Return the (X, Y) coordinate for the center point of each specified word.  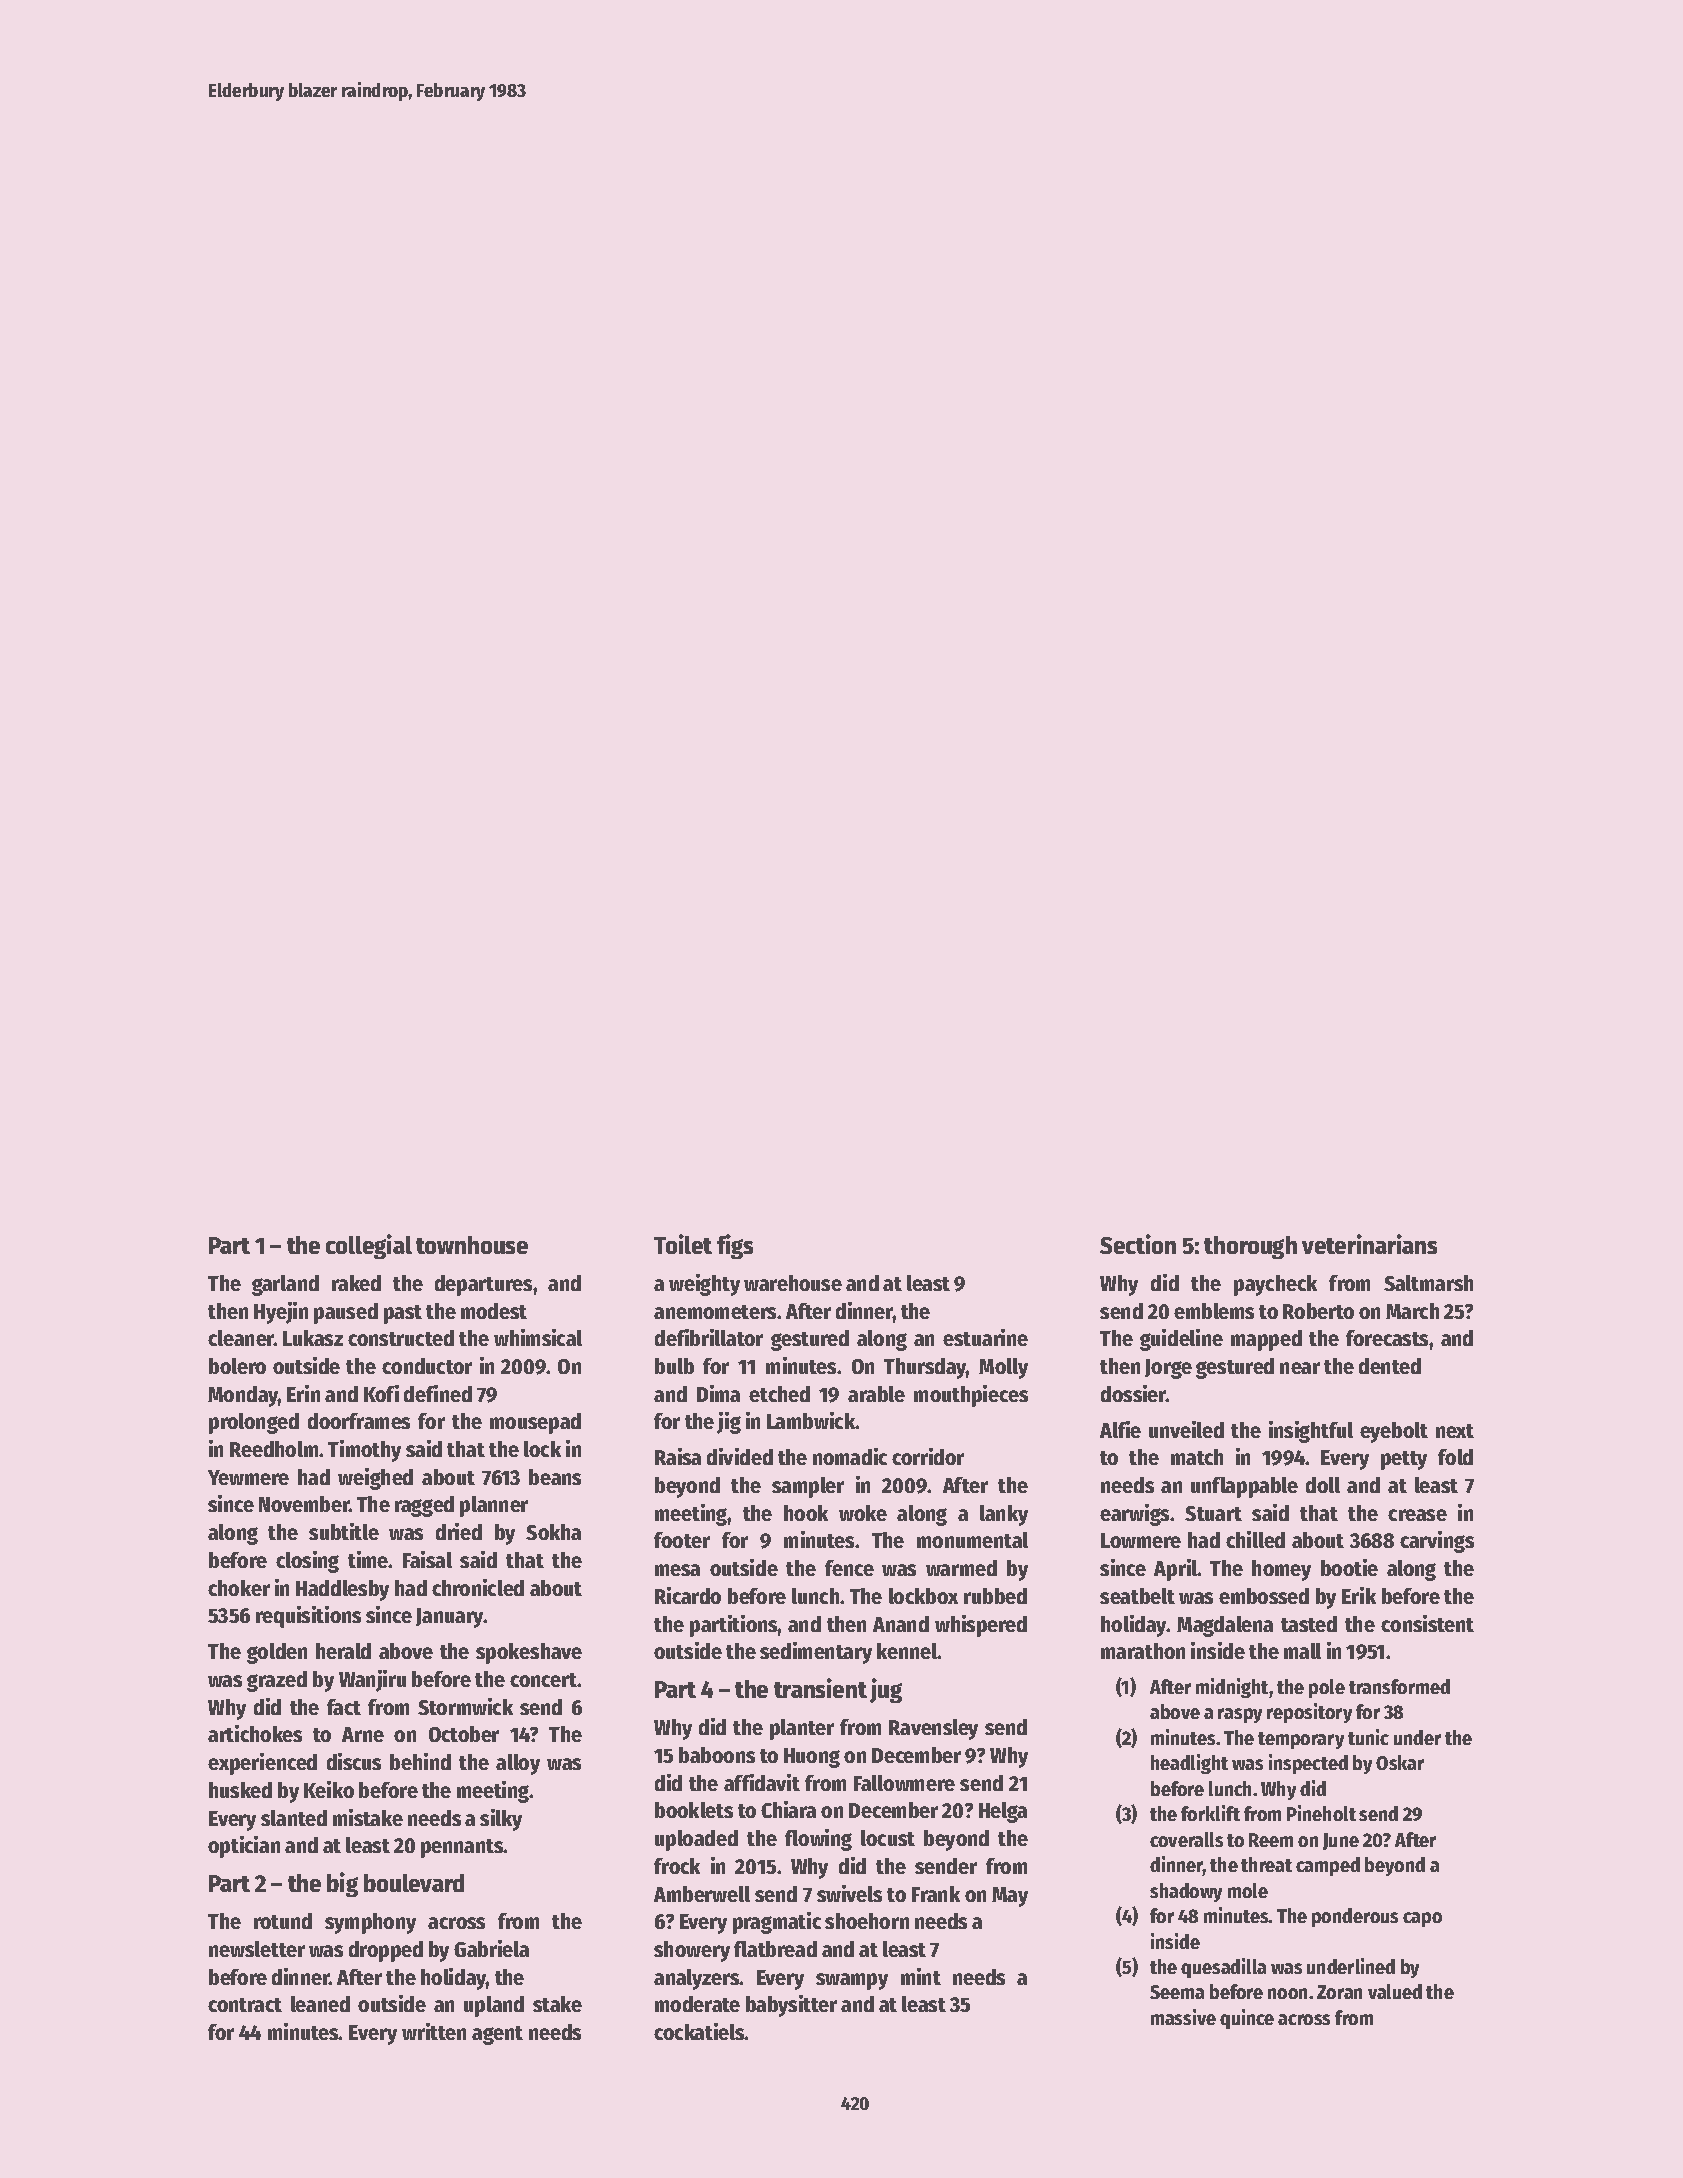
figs (735, 1246)
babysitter (791, 2006)
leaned (320, 2004)
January (450, 1618)
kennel (907, 1651)
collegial (369, 1246)
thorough (1250, 1247)
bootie (1349, 1567)
